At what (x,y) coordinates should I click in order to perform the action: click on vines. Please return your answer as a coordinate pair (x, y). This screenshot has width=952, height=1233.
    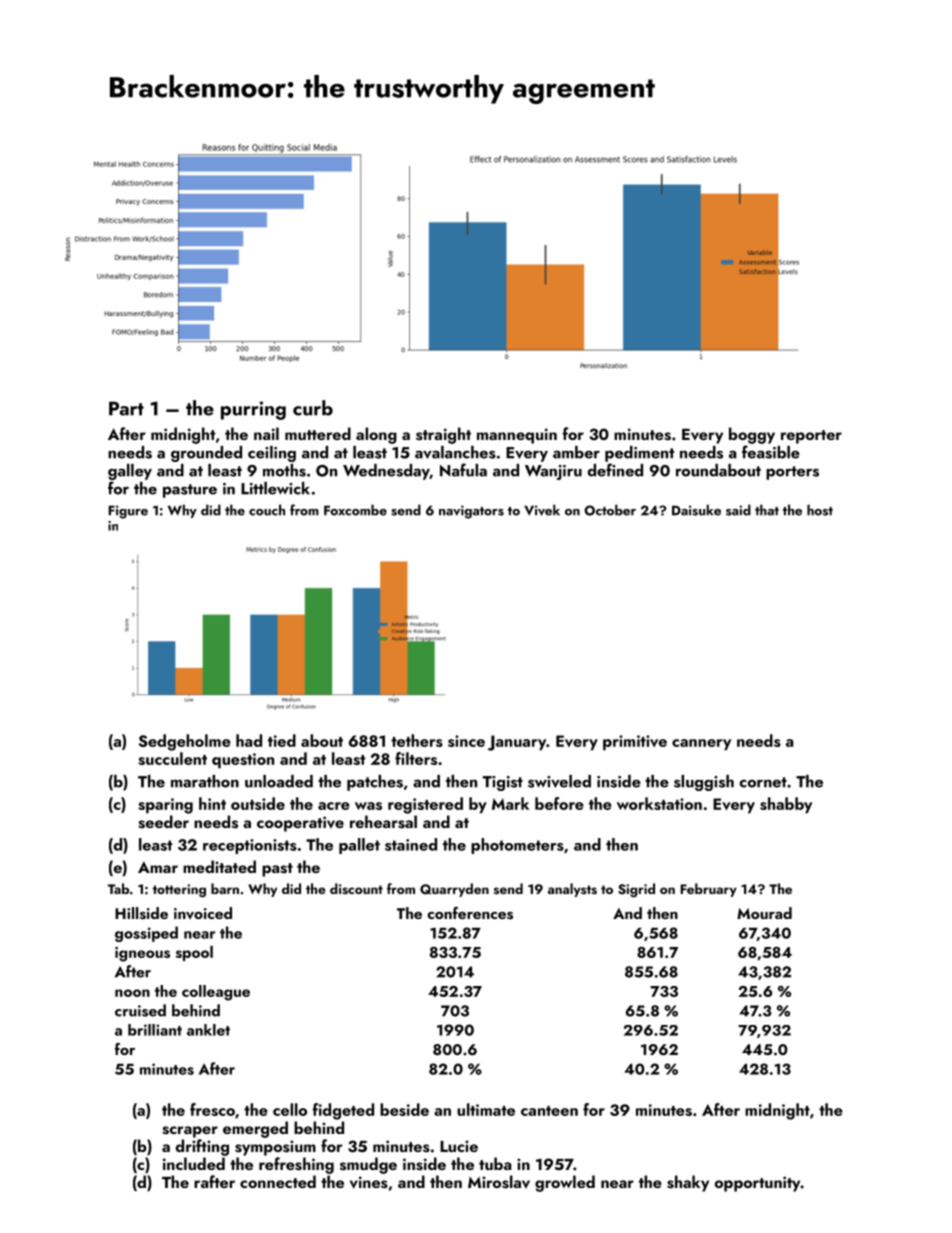
    Looking at the image, I should click on (369, 1182).
